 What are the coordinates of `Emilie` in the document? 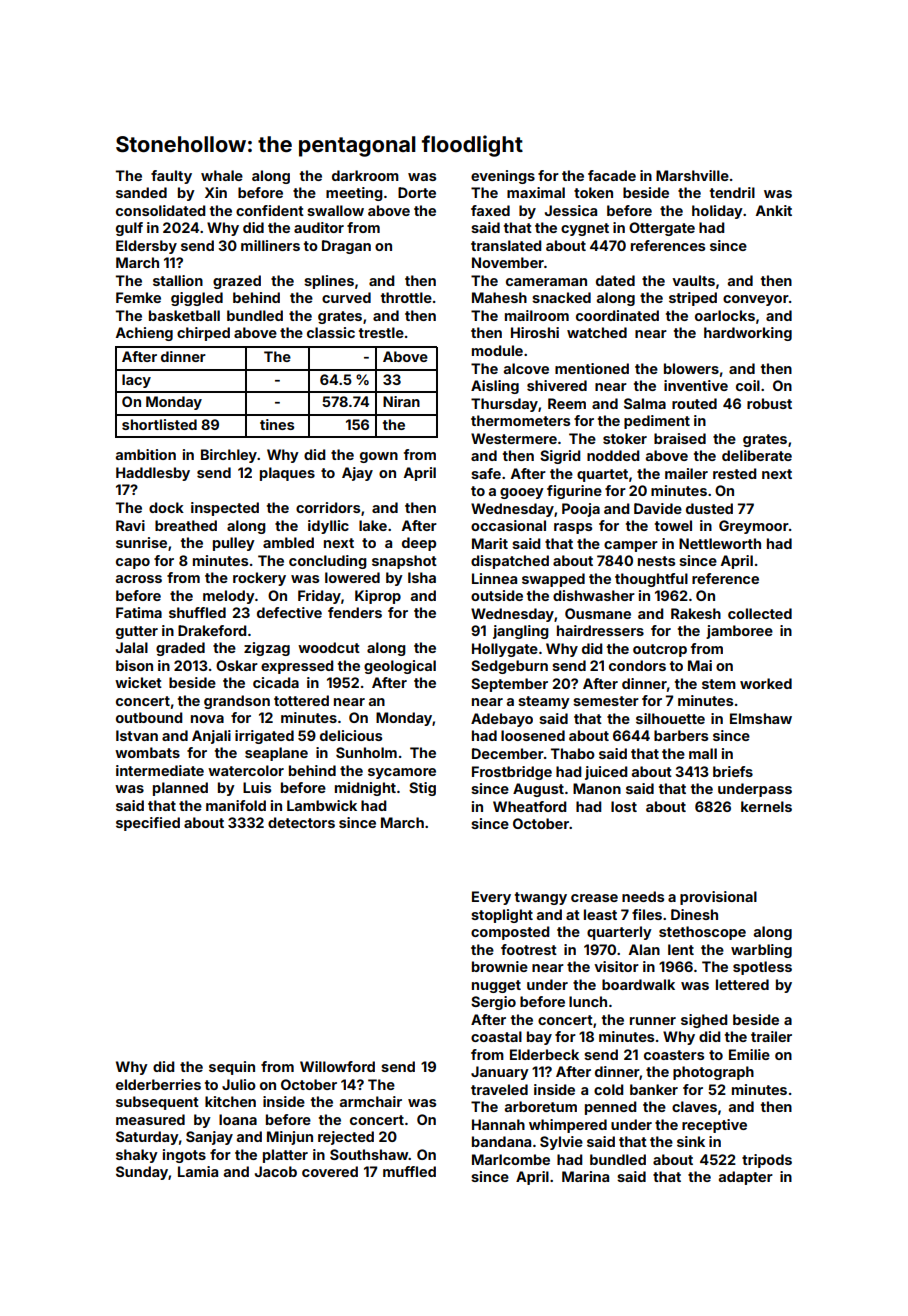 It's located at (749, 1054).
